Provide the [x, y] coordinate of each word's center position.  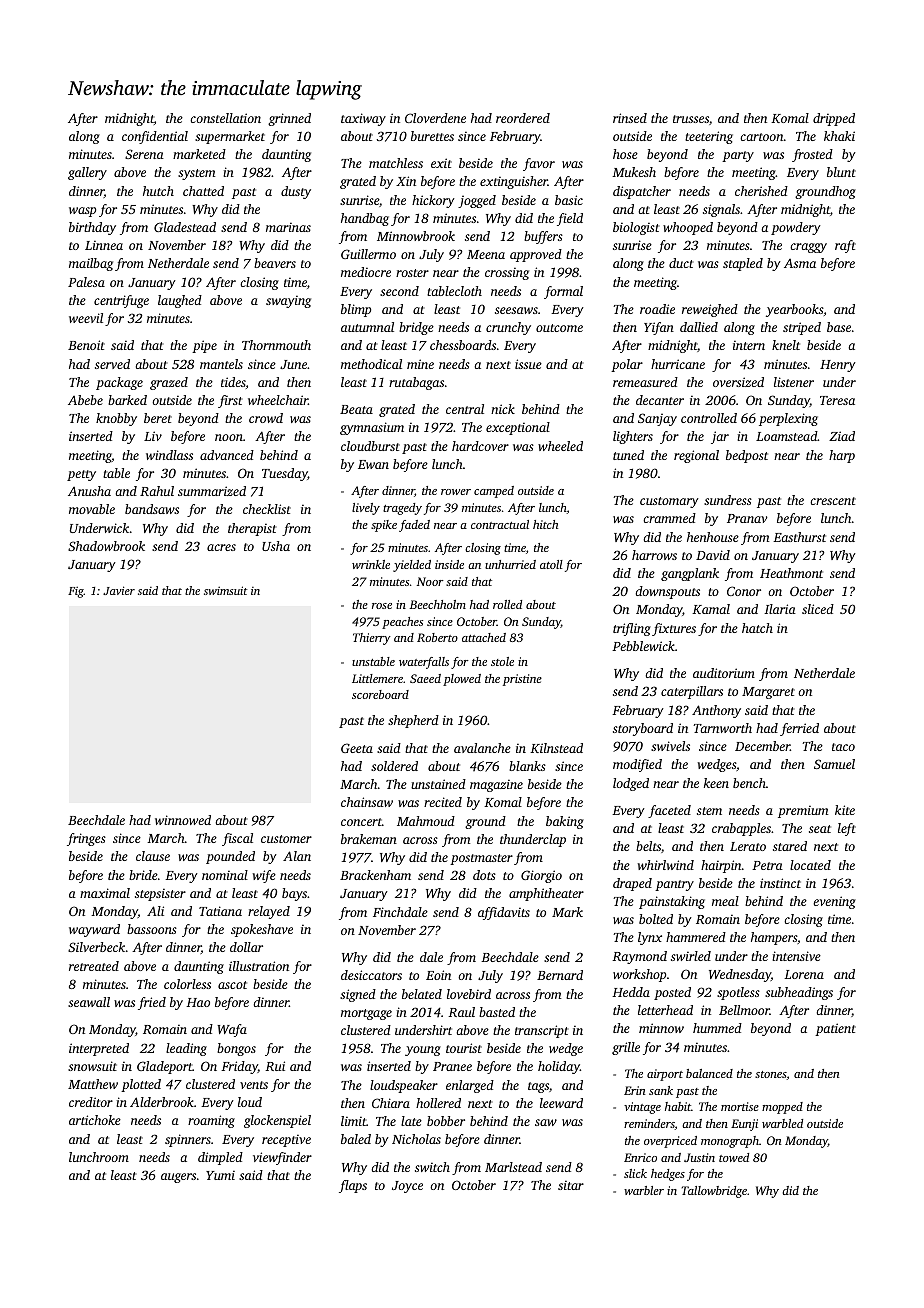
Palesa [86, 282]
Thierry [372, 639]
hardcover [480, 446]
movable [92, 509]
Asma [800, 263]
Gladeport [165, 1067]
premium [803, 811]
